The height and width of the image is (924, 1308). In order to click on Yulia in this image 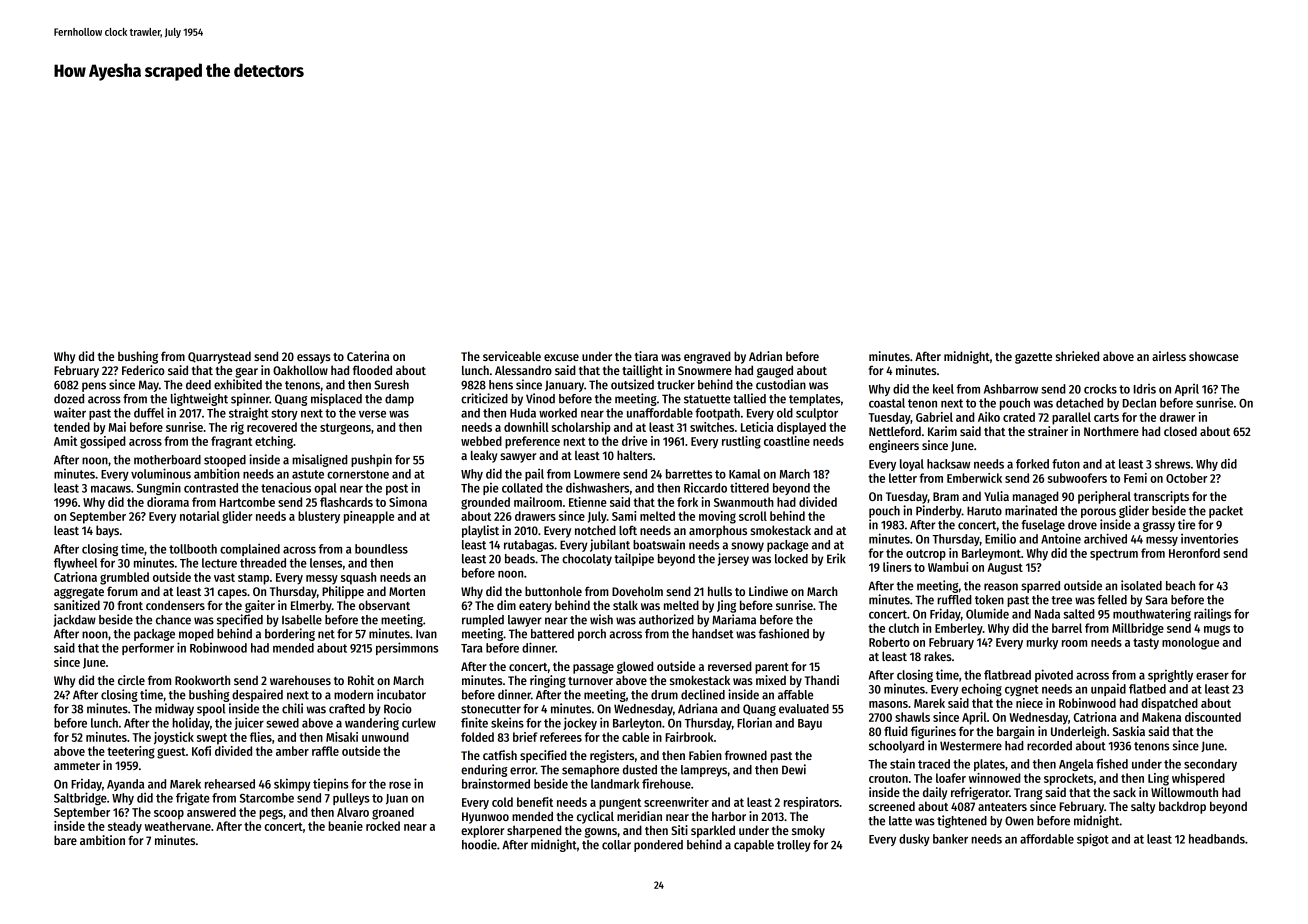, I will do `click(996, 496)`.
